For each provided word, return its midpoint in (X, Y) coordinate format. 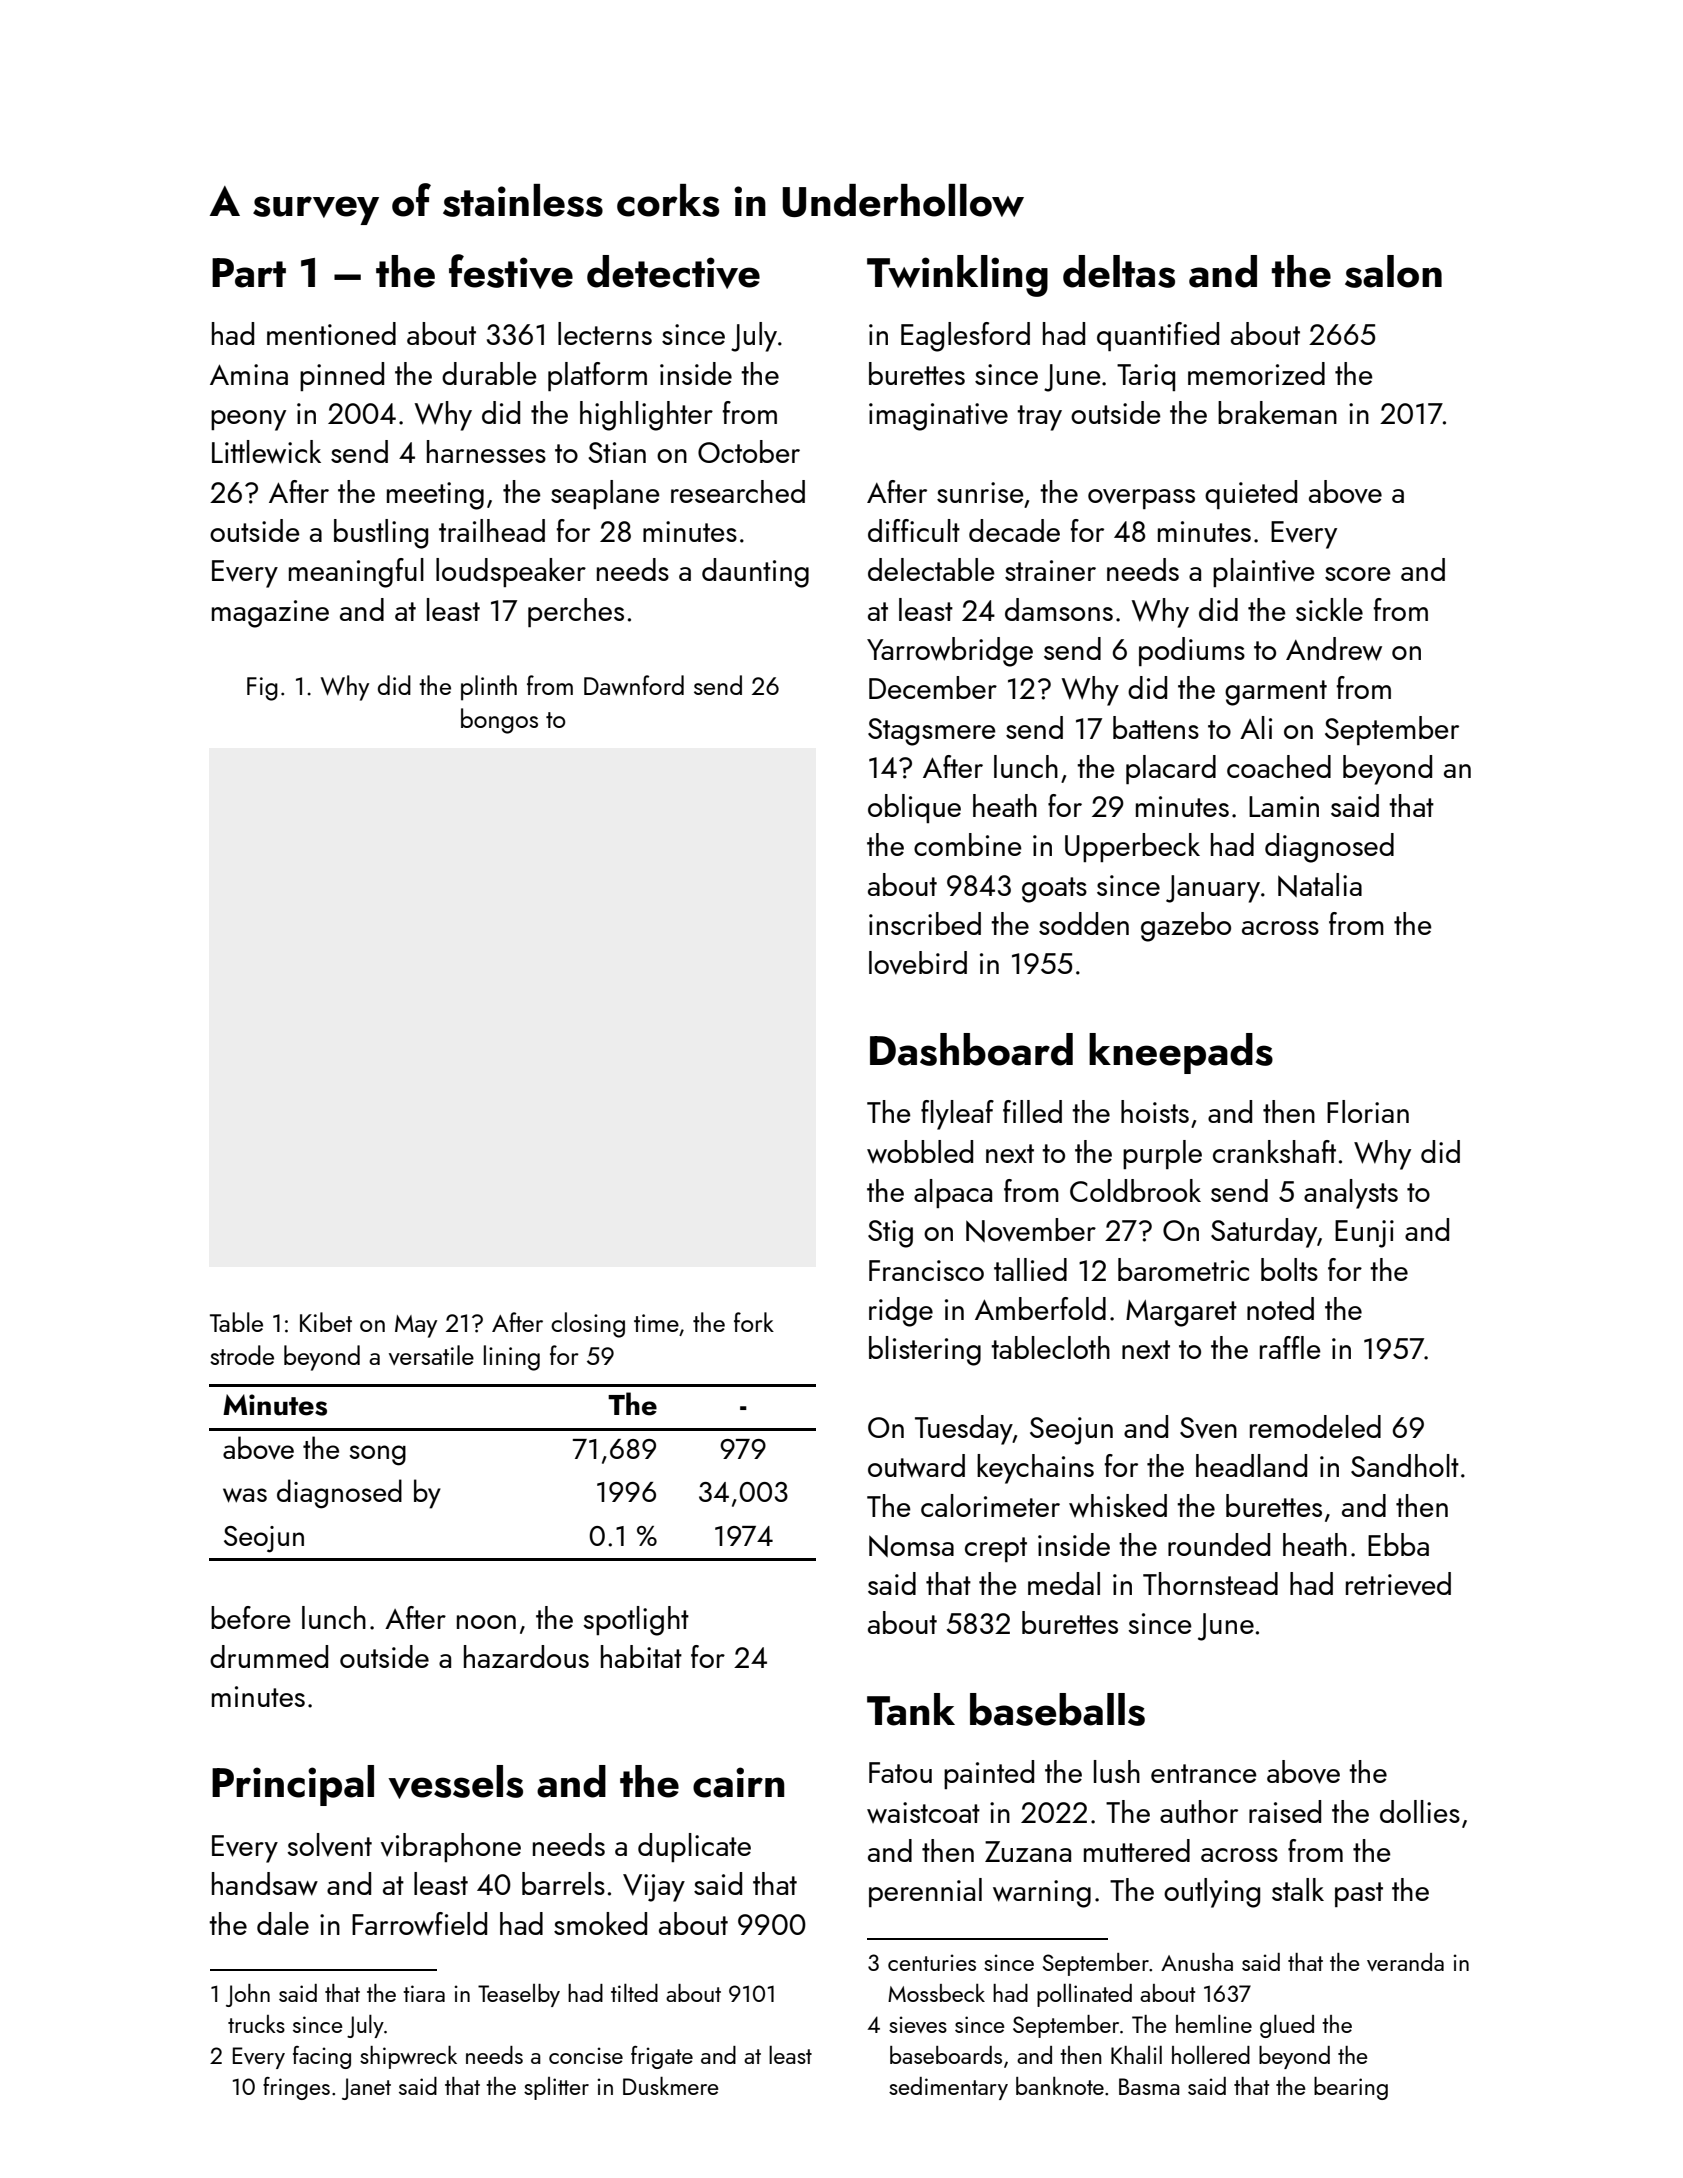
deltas (1119, 271)
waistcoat (923, 1812)
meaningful (356, 573)
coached (1279, 766)
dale (283, 1923)
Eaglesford (965, 337)
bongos (499, 721)
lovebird (918, 963)
